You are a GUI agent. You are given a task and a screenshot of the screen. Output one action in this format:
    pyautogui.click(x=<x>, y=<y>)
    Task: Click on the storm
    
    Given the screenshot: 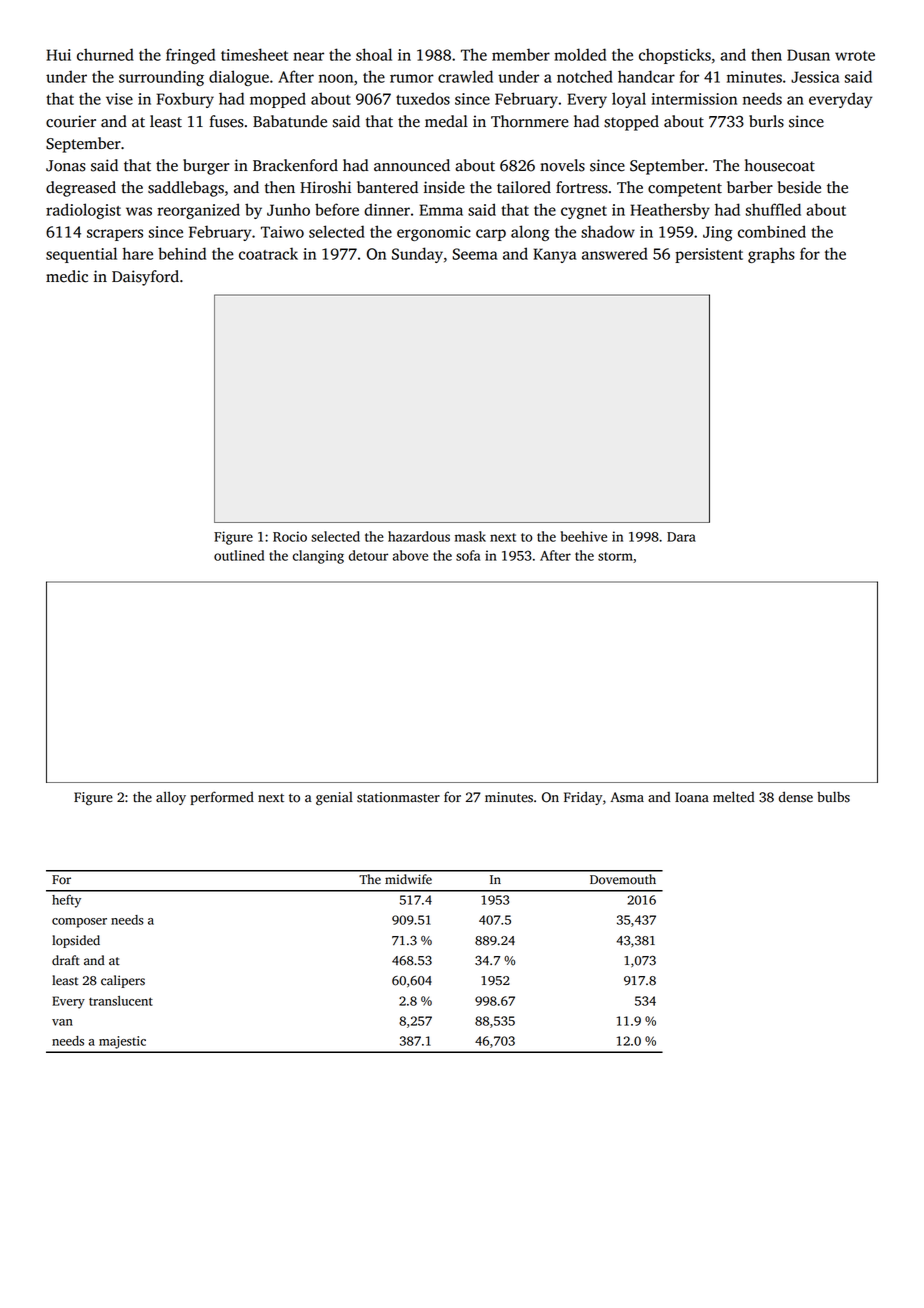 What is the action you would take?
    pyautogui.click(x=615, y=556)
